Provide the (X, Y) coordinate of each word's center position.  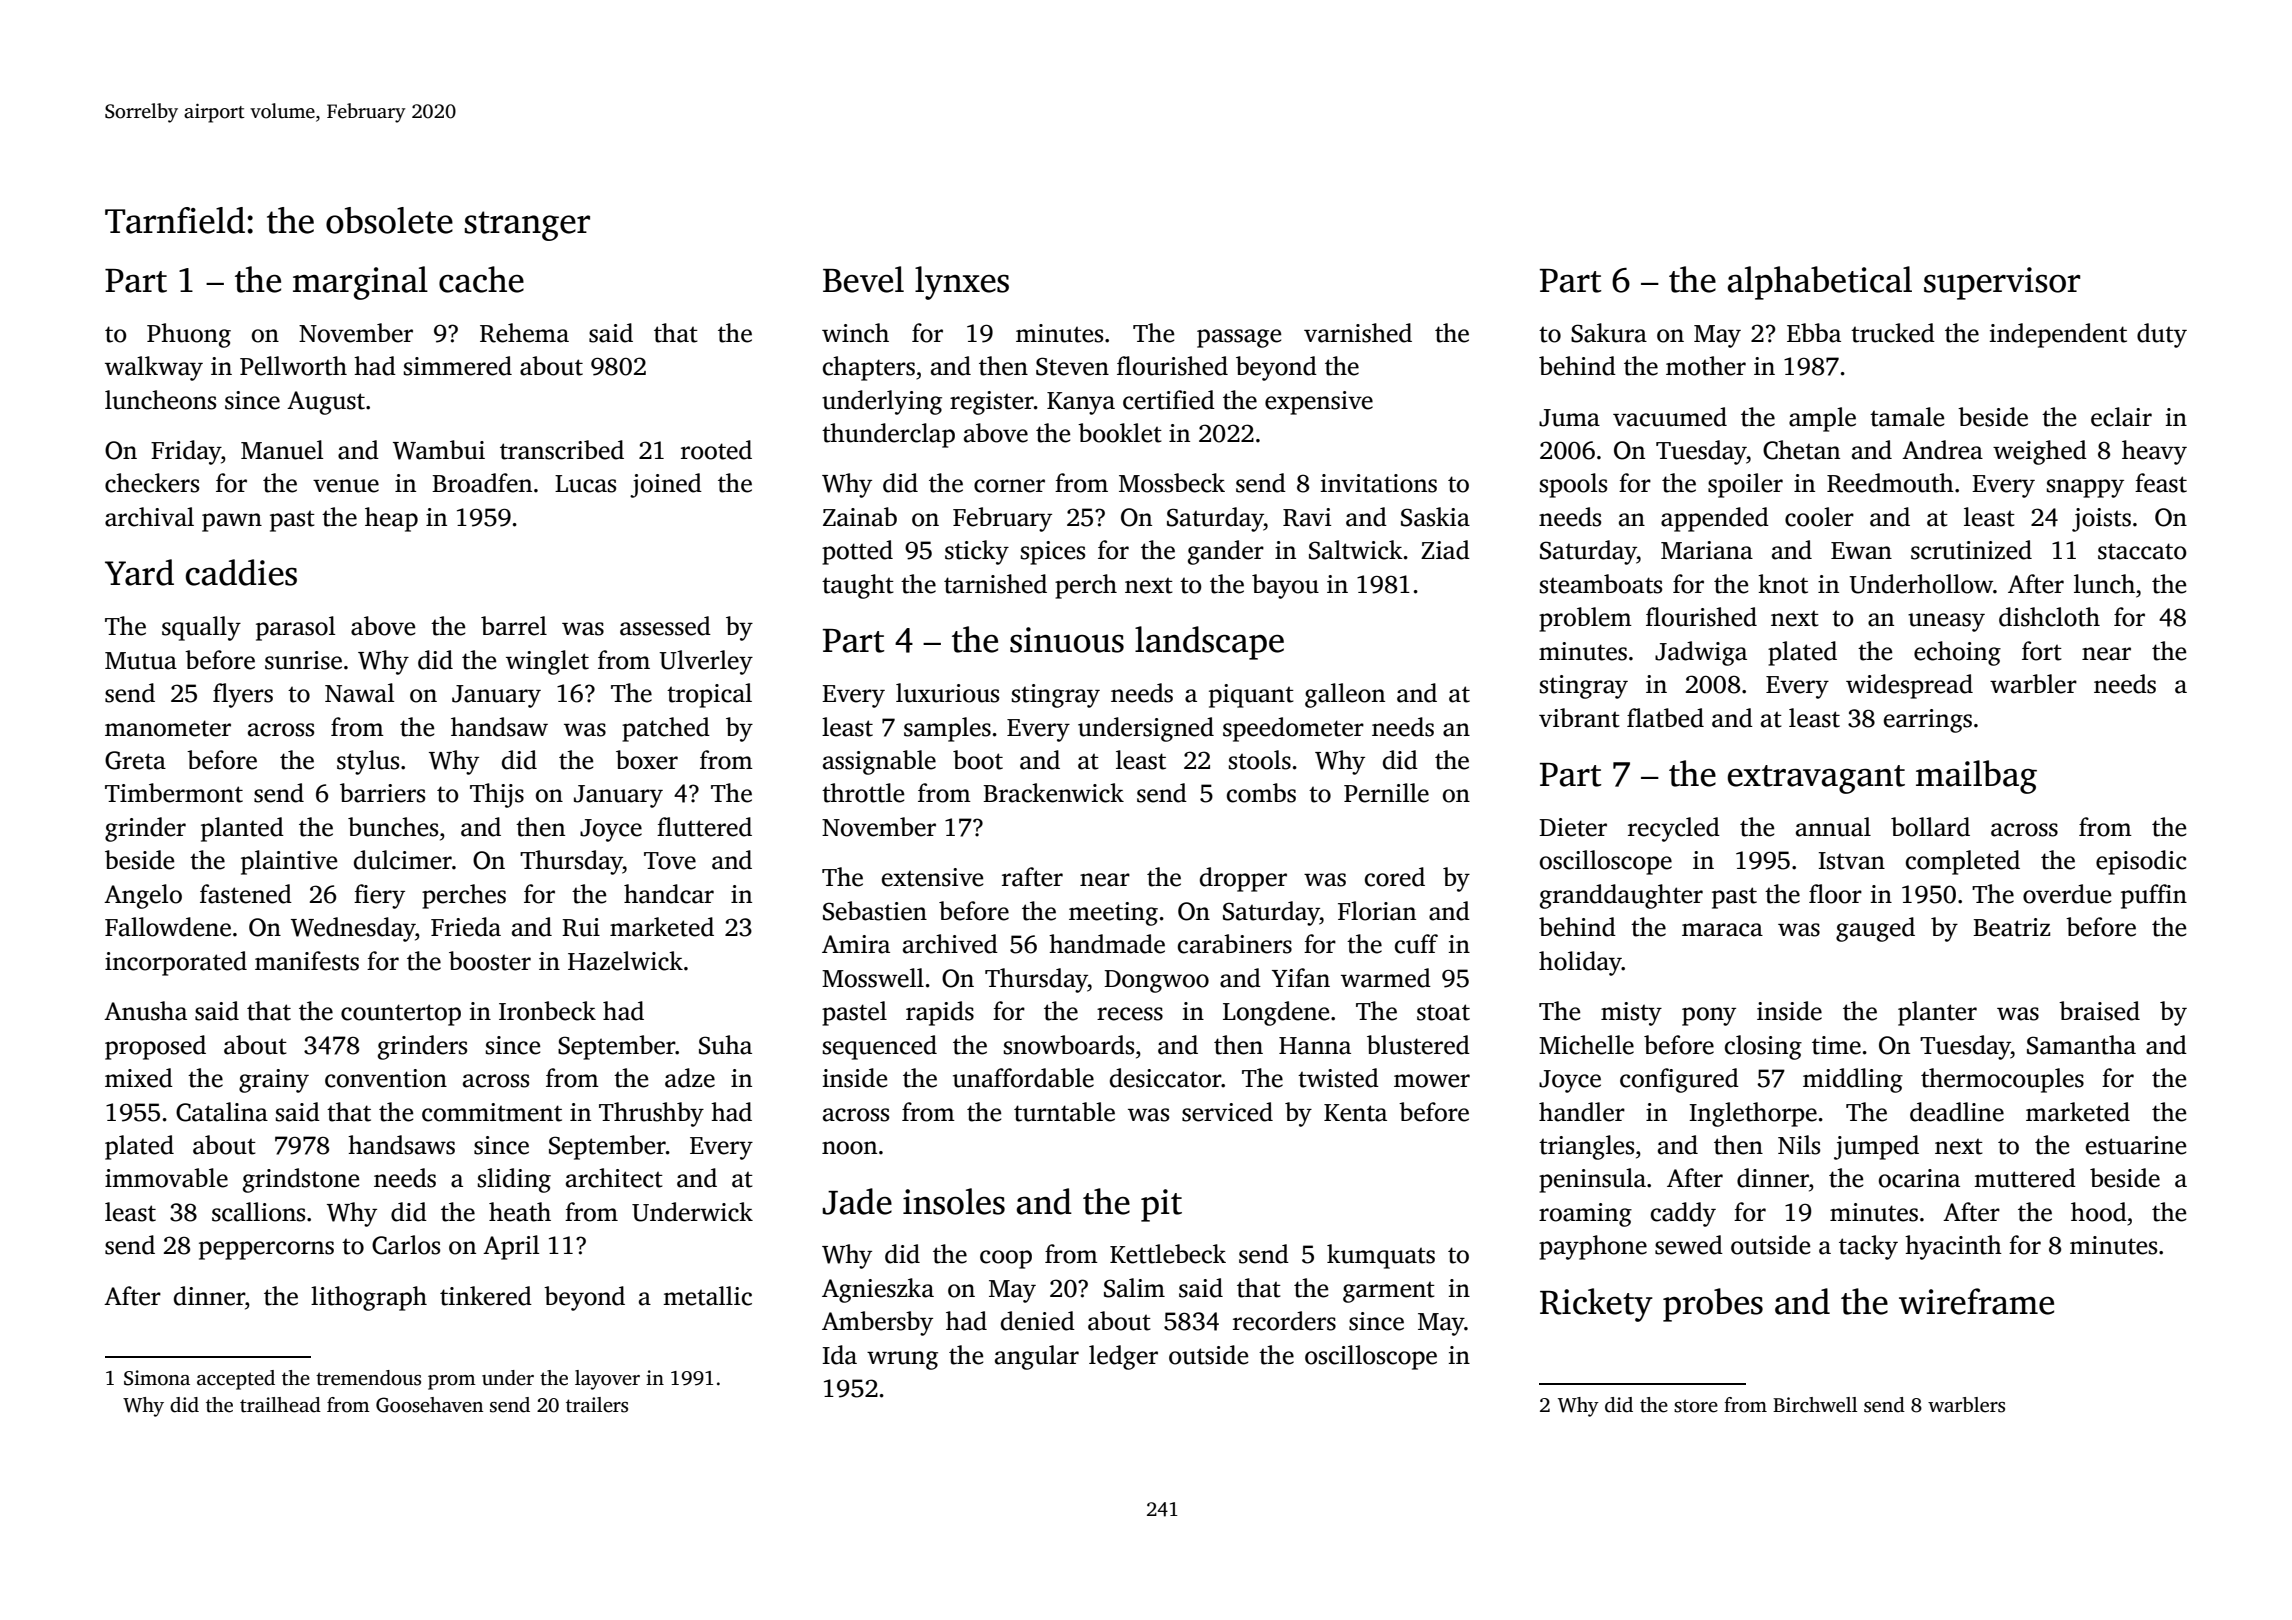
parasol (295, 628)
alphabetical (1820, 283)
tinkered (486, 1296)
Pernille (1386, 793)
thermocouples (2002, 1080)
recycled (1674, 829)
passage (1239, 338)
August (326, 403)
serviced (1227, 1112)
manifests (307, 961)
